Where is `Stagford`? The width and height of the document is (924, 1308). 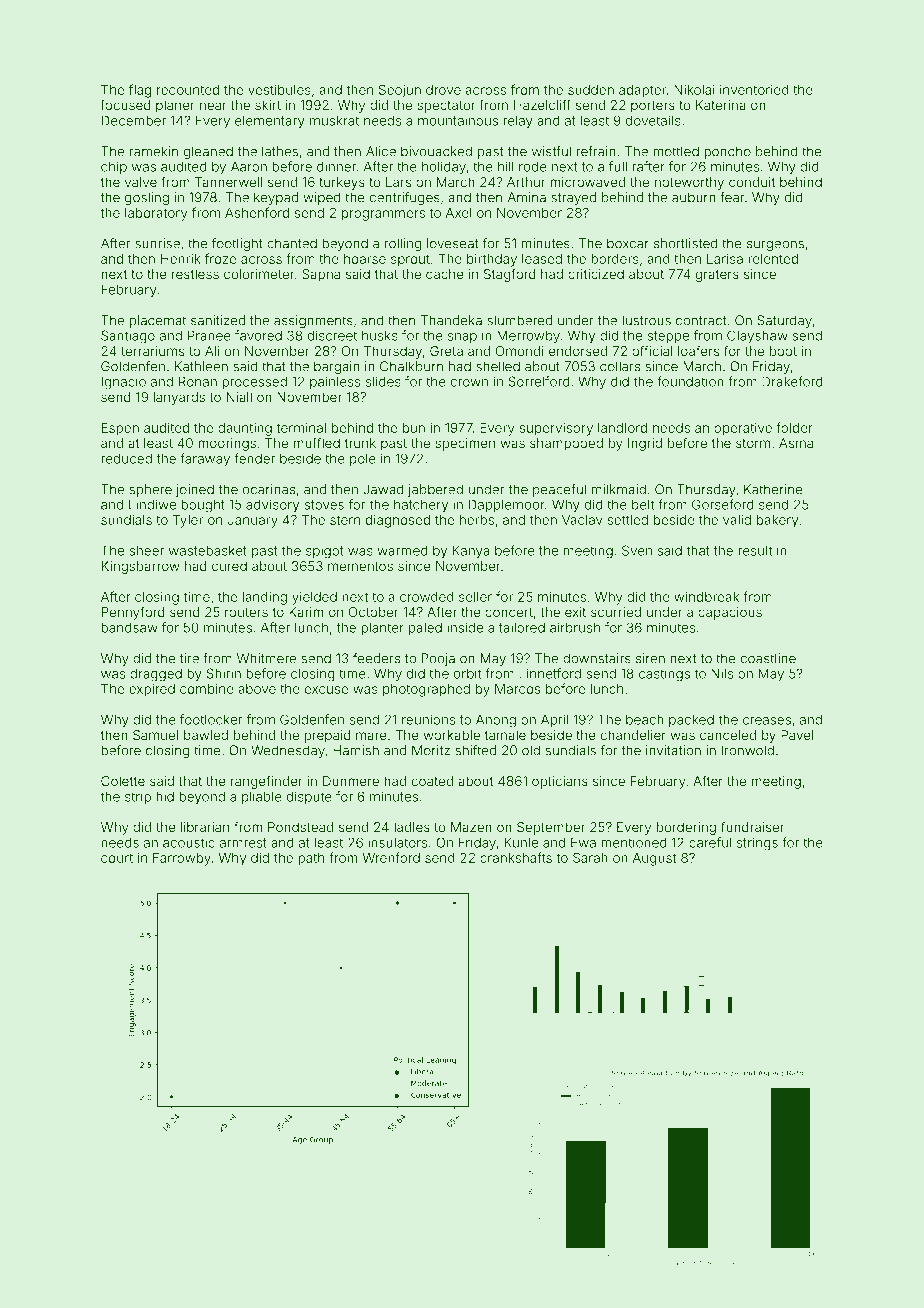 Stagford is located at coordinates (510, 275).
